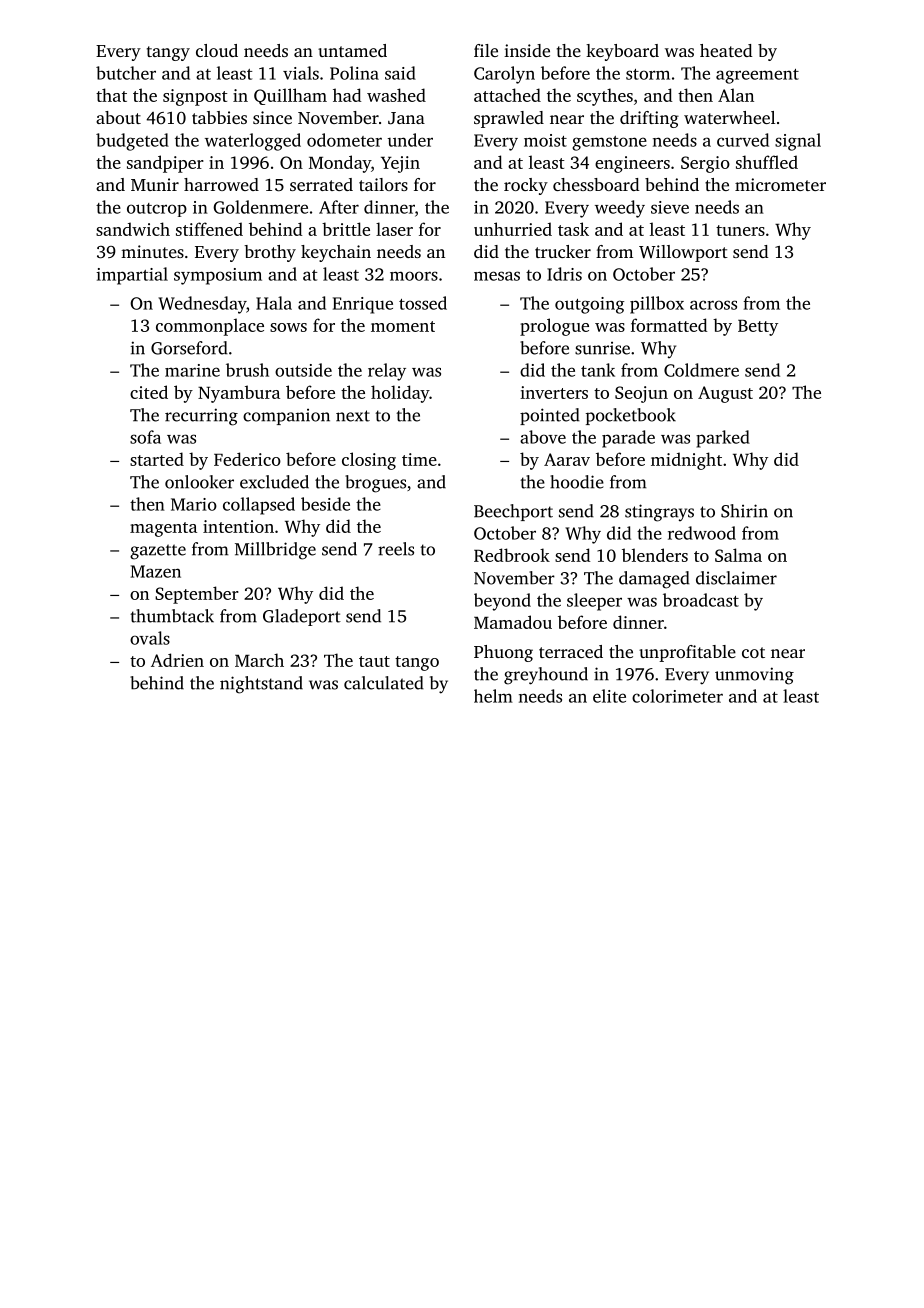  Describe the element at coordinates (394, 229) in the screenshot. I see `laser` at that location.
